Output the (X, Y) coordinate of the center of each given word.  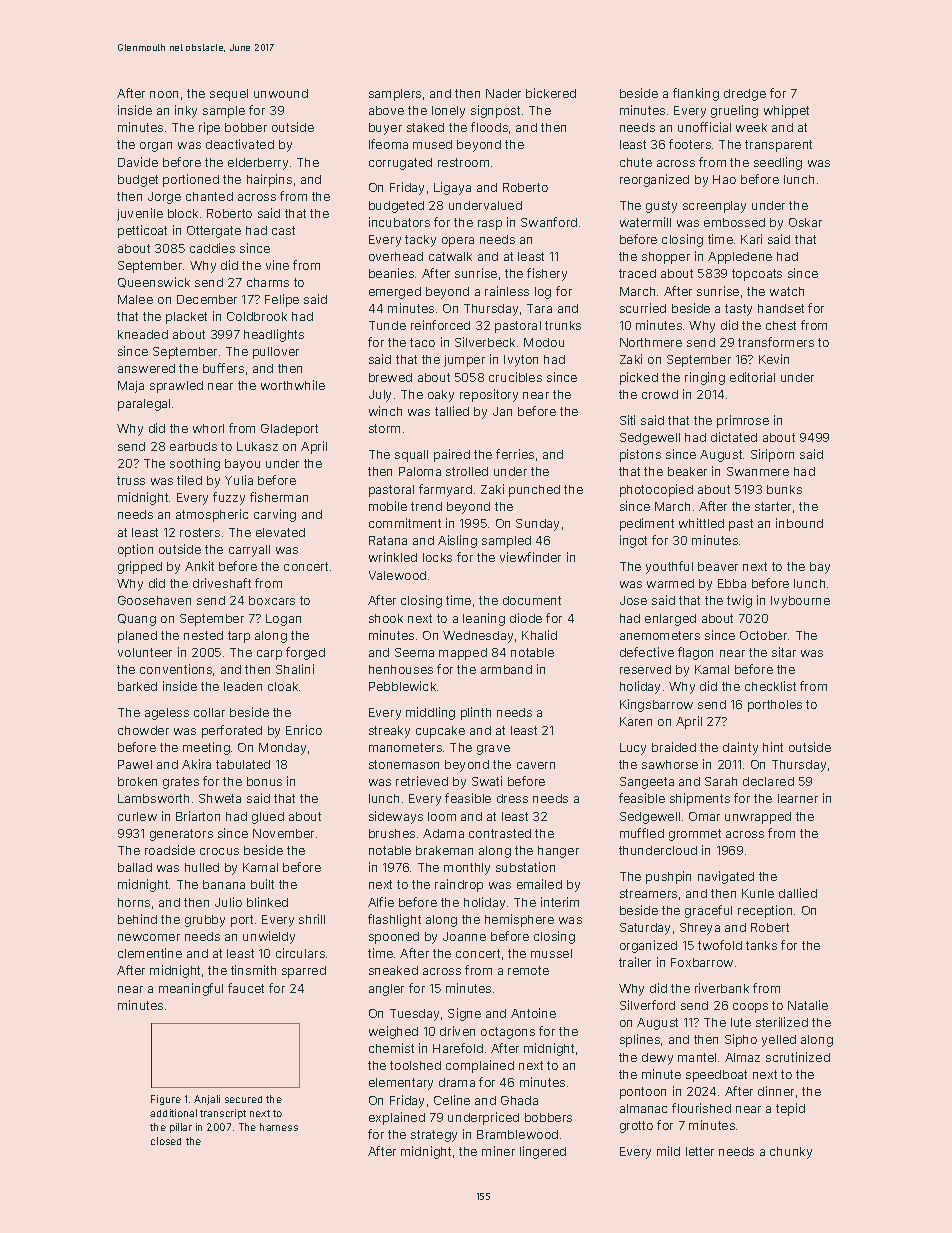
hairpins (269, 180)
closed (166, 1141)
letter (700, 1151)
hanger (558, 852)
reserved (645, 669)
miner (498, 1151)
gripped (140, 567)
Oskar (805, 222)
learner (798, 798)
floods (489, 127)
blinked (267, 902)
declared (768, 781)
